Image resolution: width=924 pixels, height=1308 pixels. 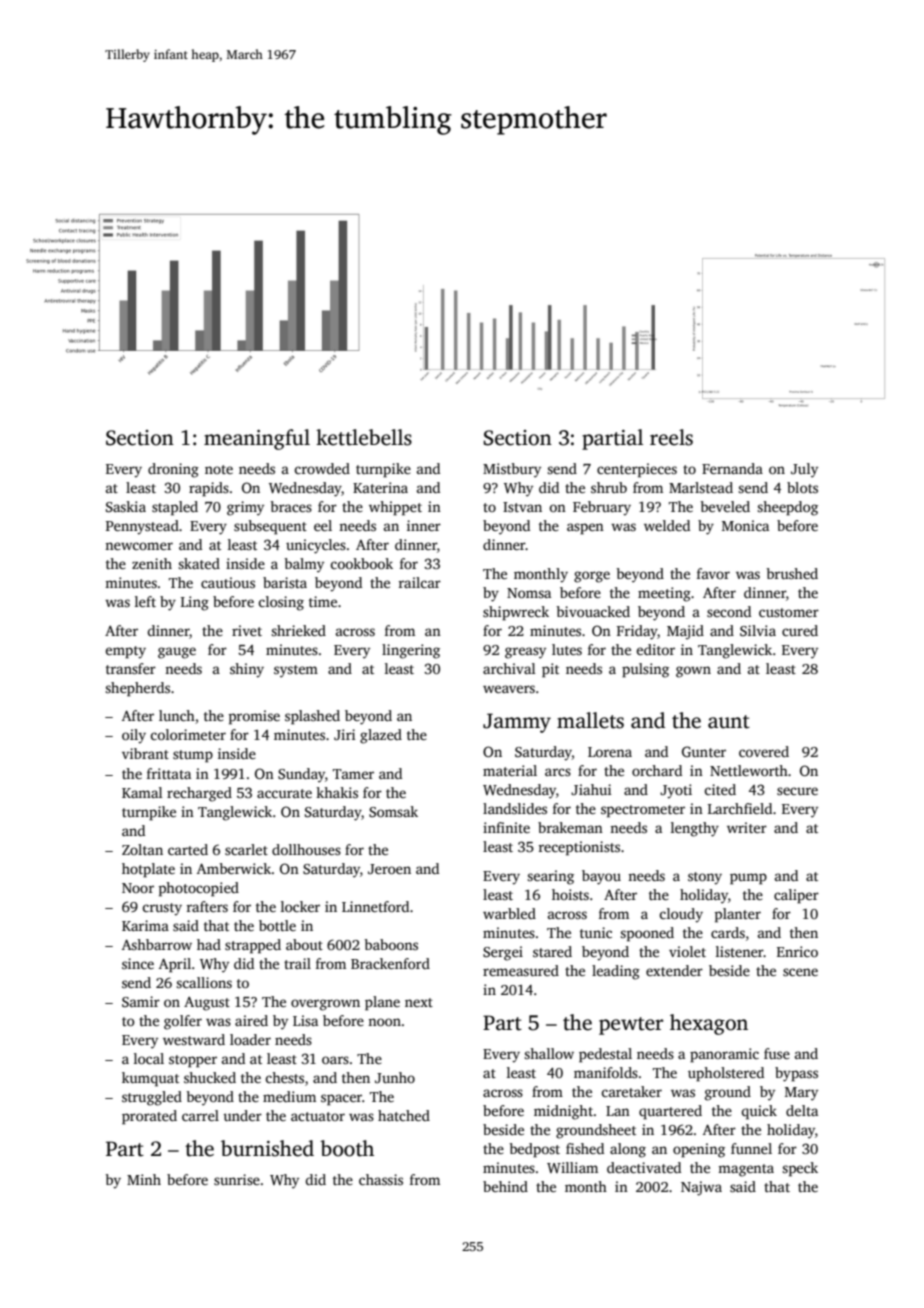 I want to click on lunch, so click(x=177, y=715).
